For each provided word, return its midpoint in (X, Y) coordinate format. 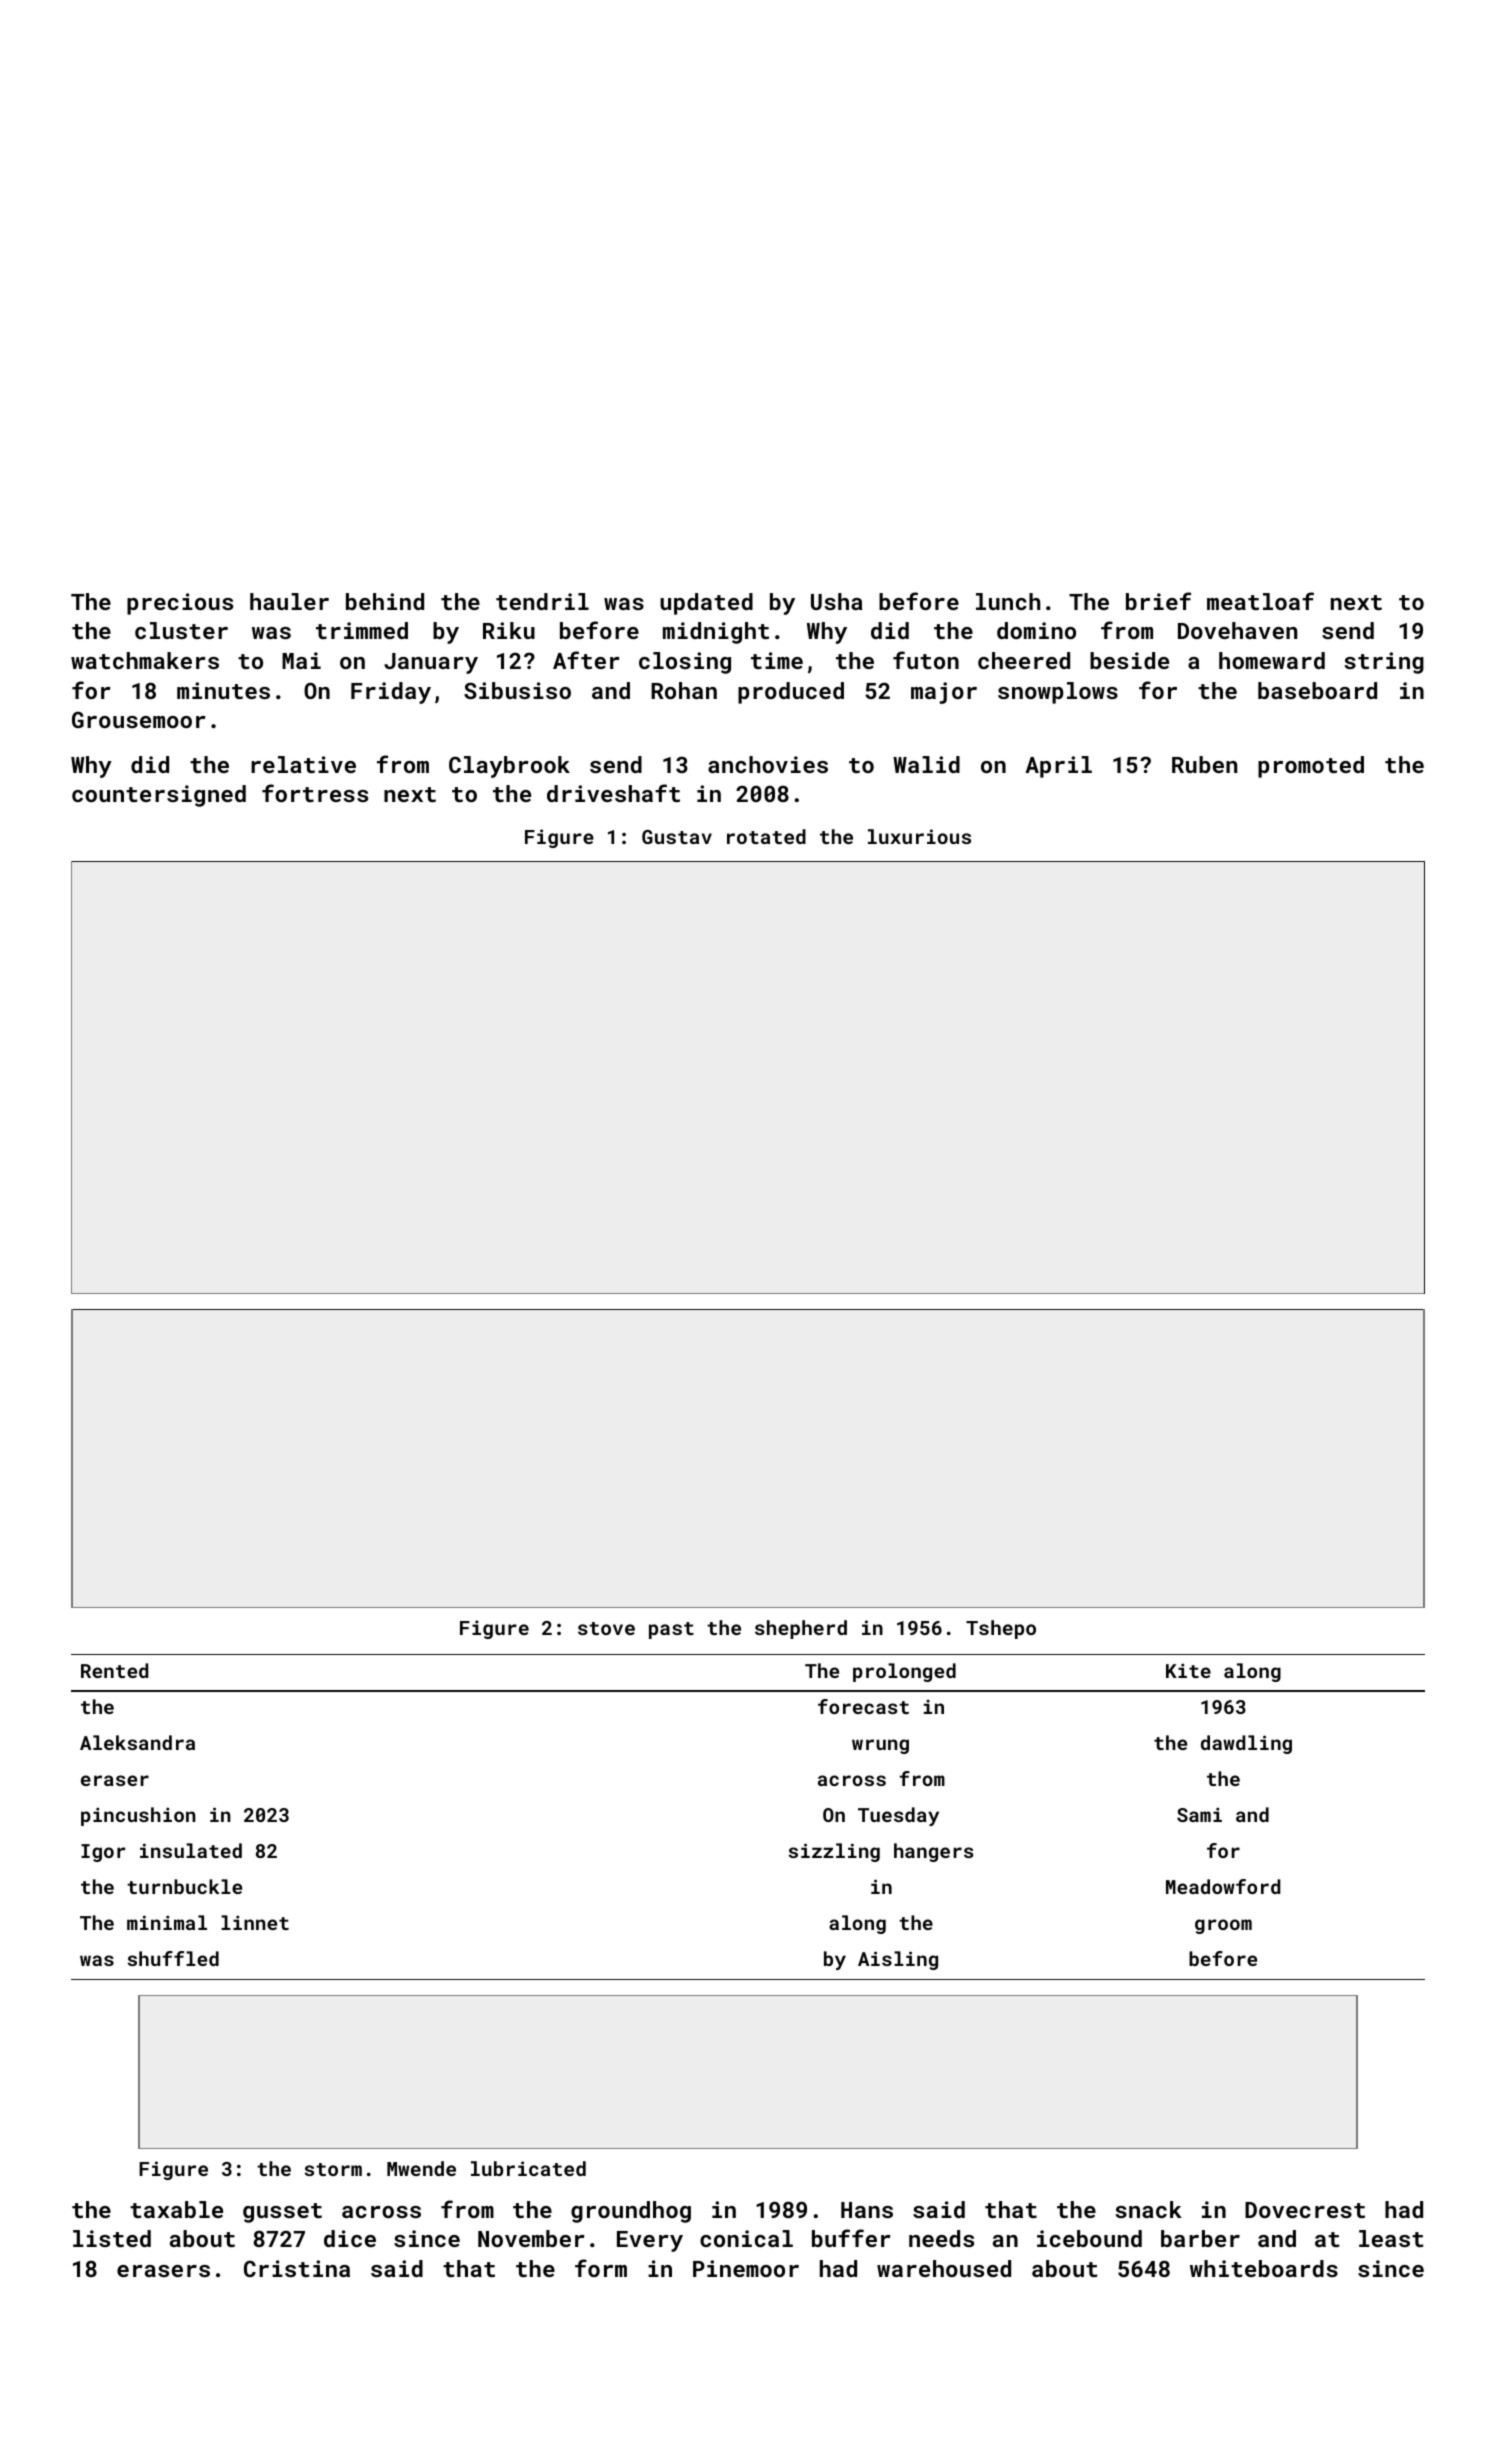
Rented (114, 1670)
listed (112, 2238)
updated (706, 604)
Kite (1188, 1670)
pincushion (138, 1816)
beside (1129, 660)
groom (1223, 1926)
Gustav (677, 837)
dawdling (1246, 1744)
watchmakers (145, 660)
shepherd (801, 1629)
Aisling (898, 1960)
